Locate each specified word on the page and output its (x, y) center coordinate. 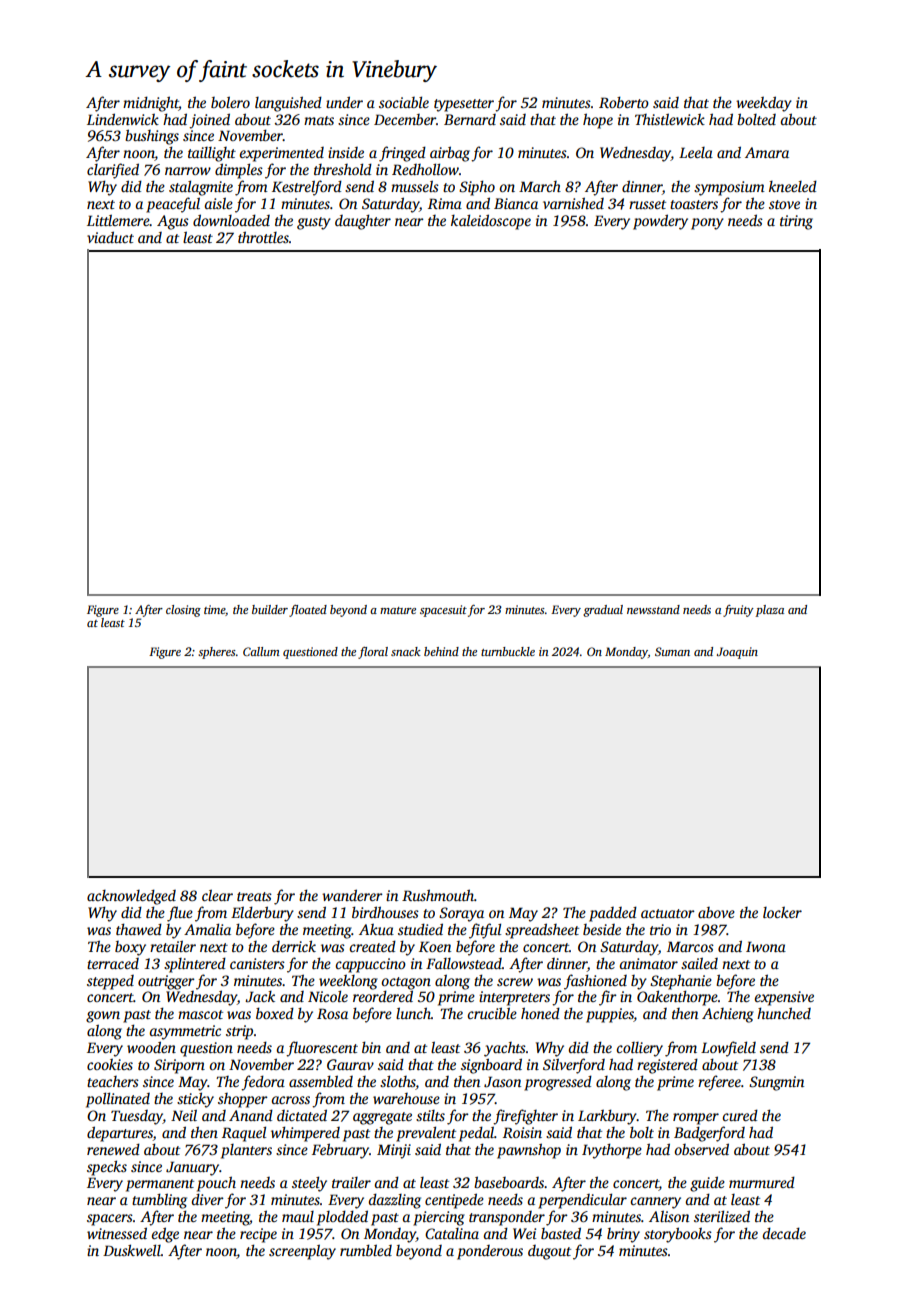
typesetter (464, 105)
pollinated (118, 1100)
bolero (230, 102)
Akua (376, 929)
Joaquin (737, 653)
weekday (764, 104)
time (214, 609)
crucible (492, 1013)
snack (406, 651)
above (716, 912)
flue (180, 914)
